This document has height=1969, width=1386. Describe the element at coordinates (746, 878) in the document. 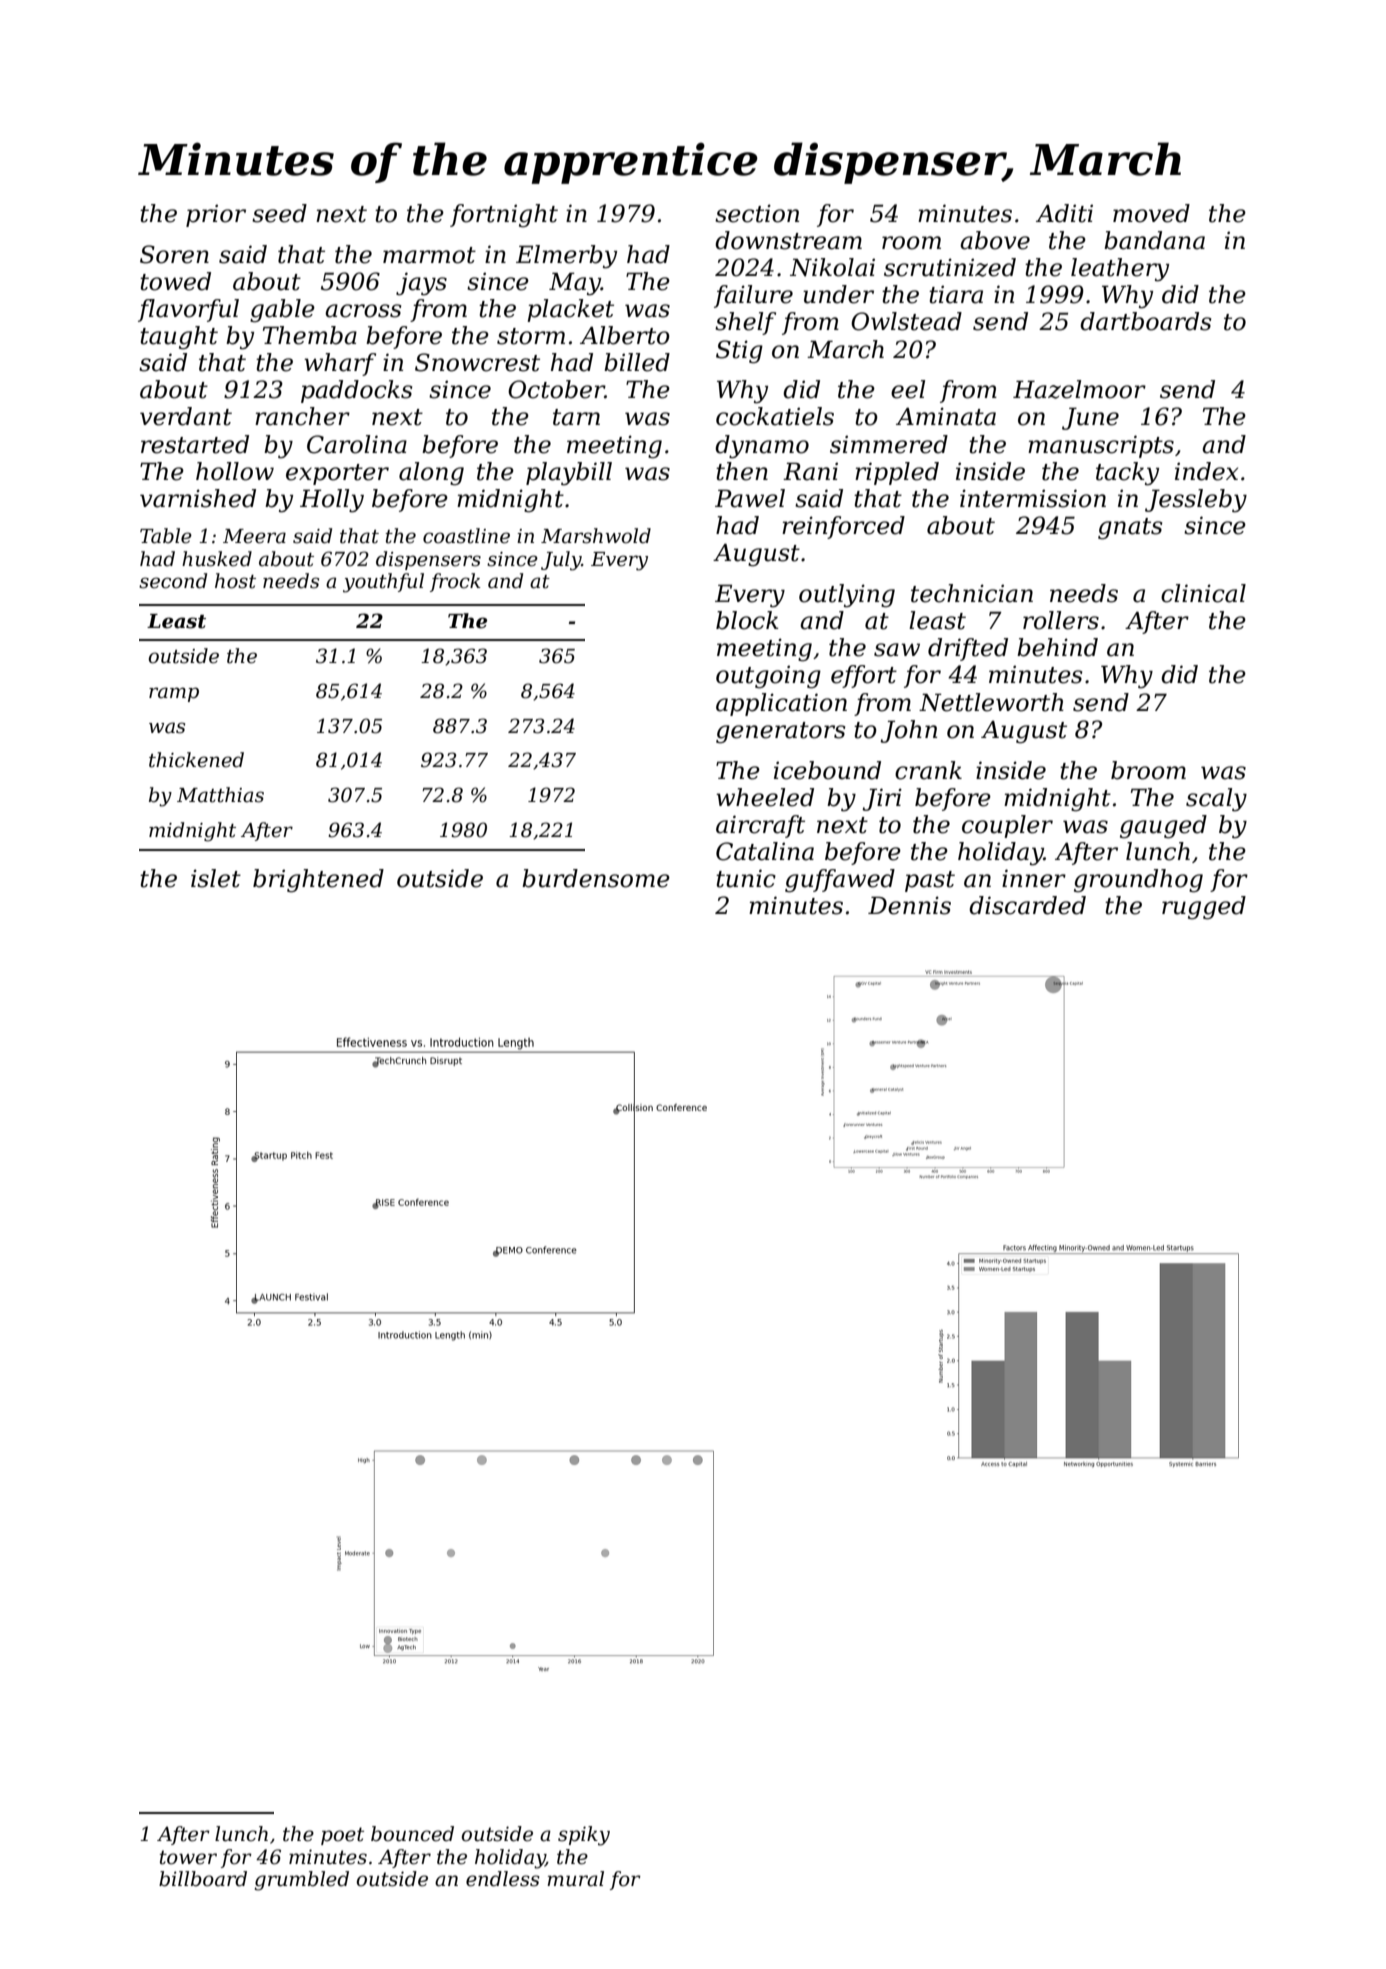

I see `tunic` at that location.
